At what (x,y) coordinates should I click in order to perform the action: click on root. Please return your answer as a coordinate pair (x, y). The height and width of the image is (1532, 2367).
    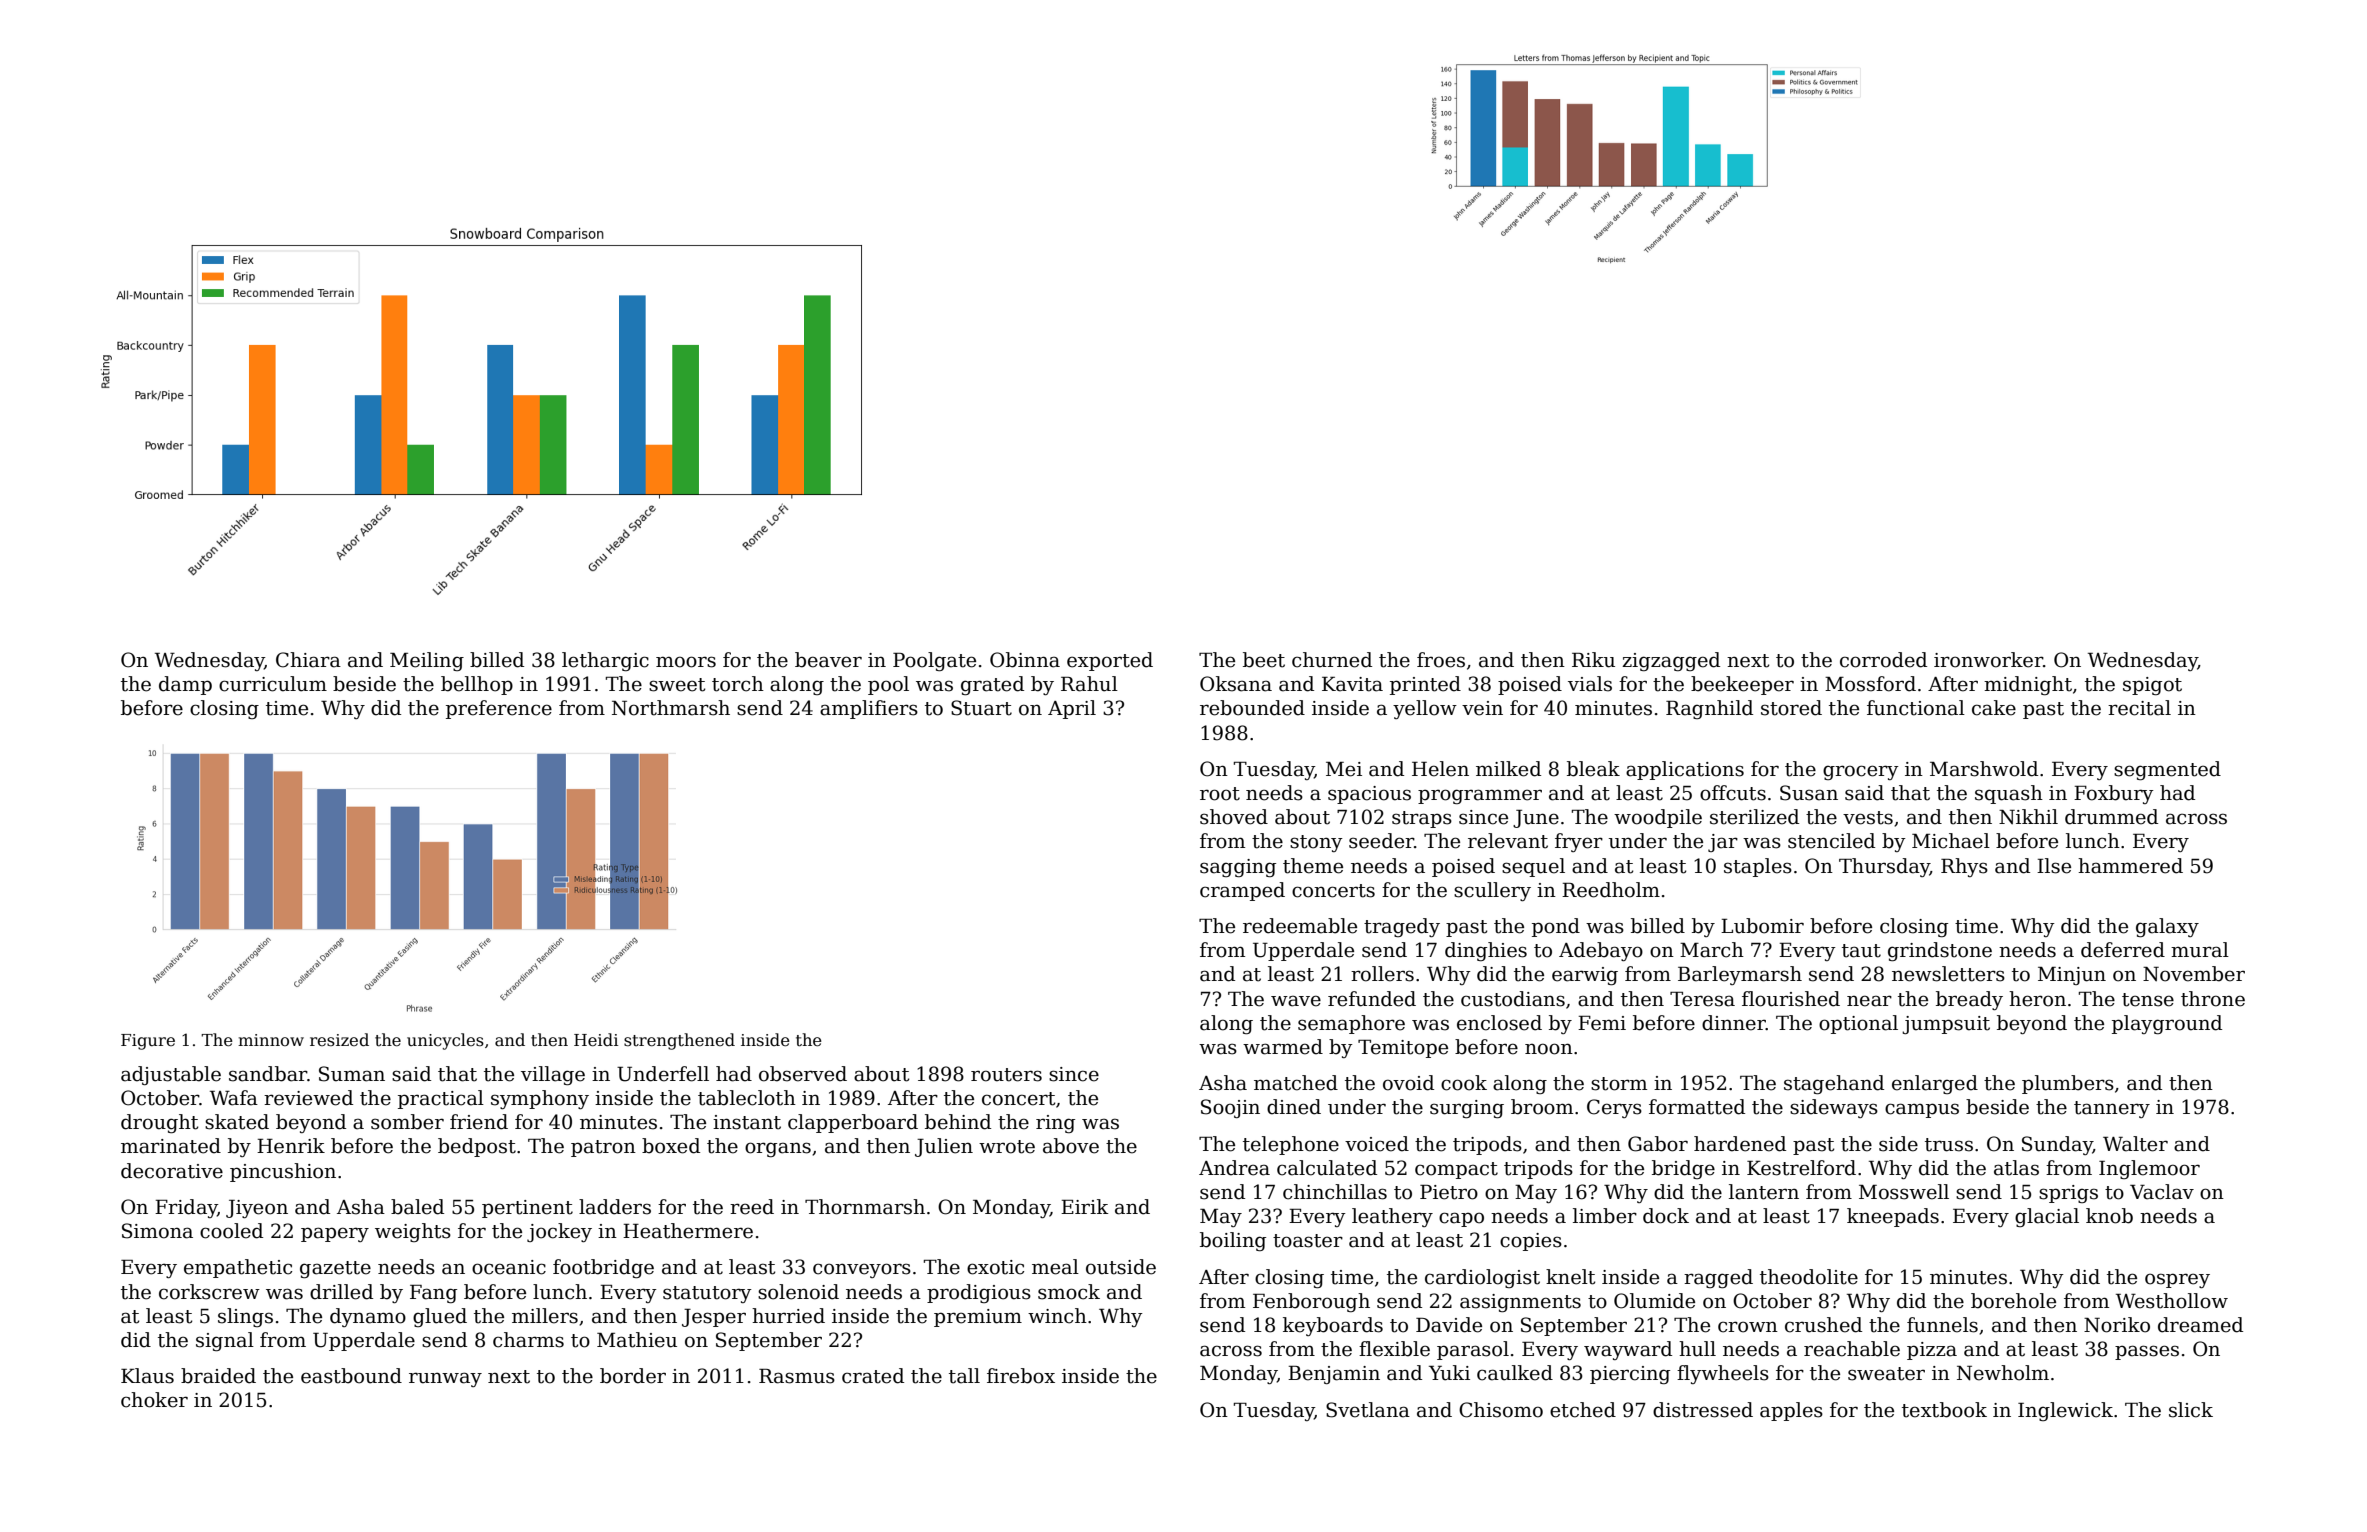
    Looking at the image, I should click on (1220, 794).
